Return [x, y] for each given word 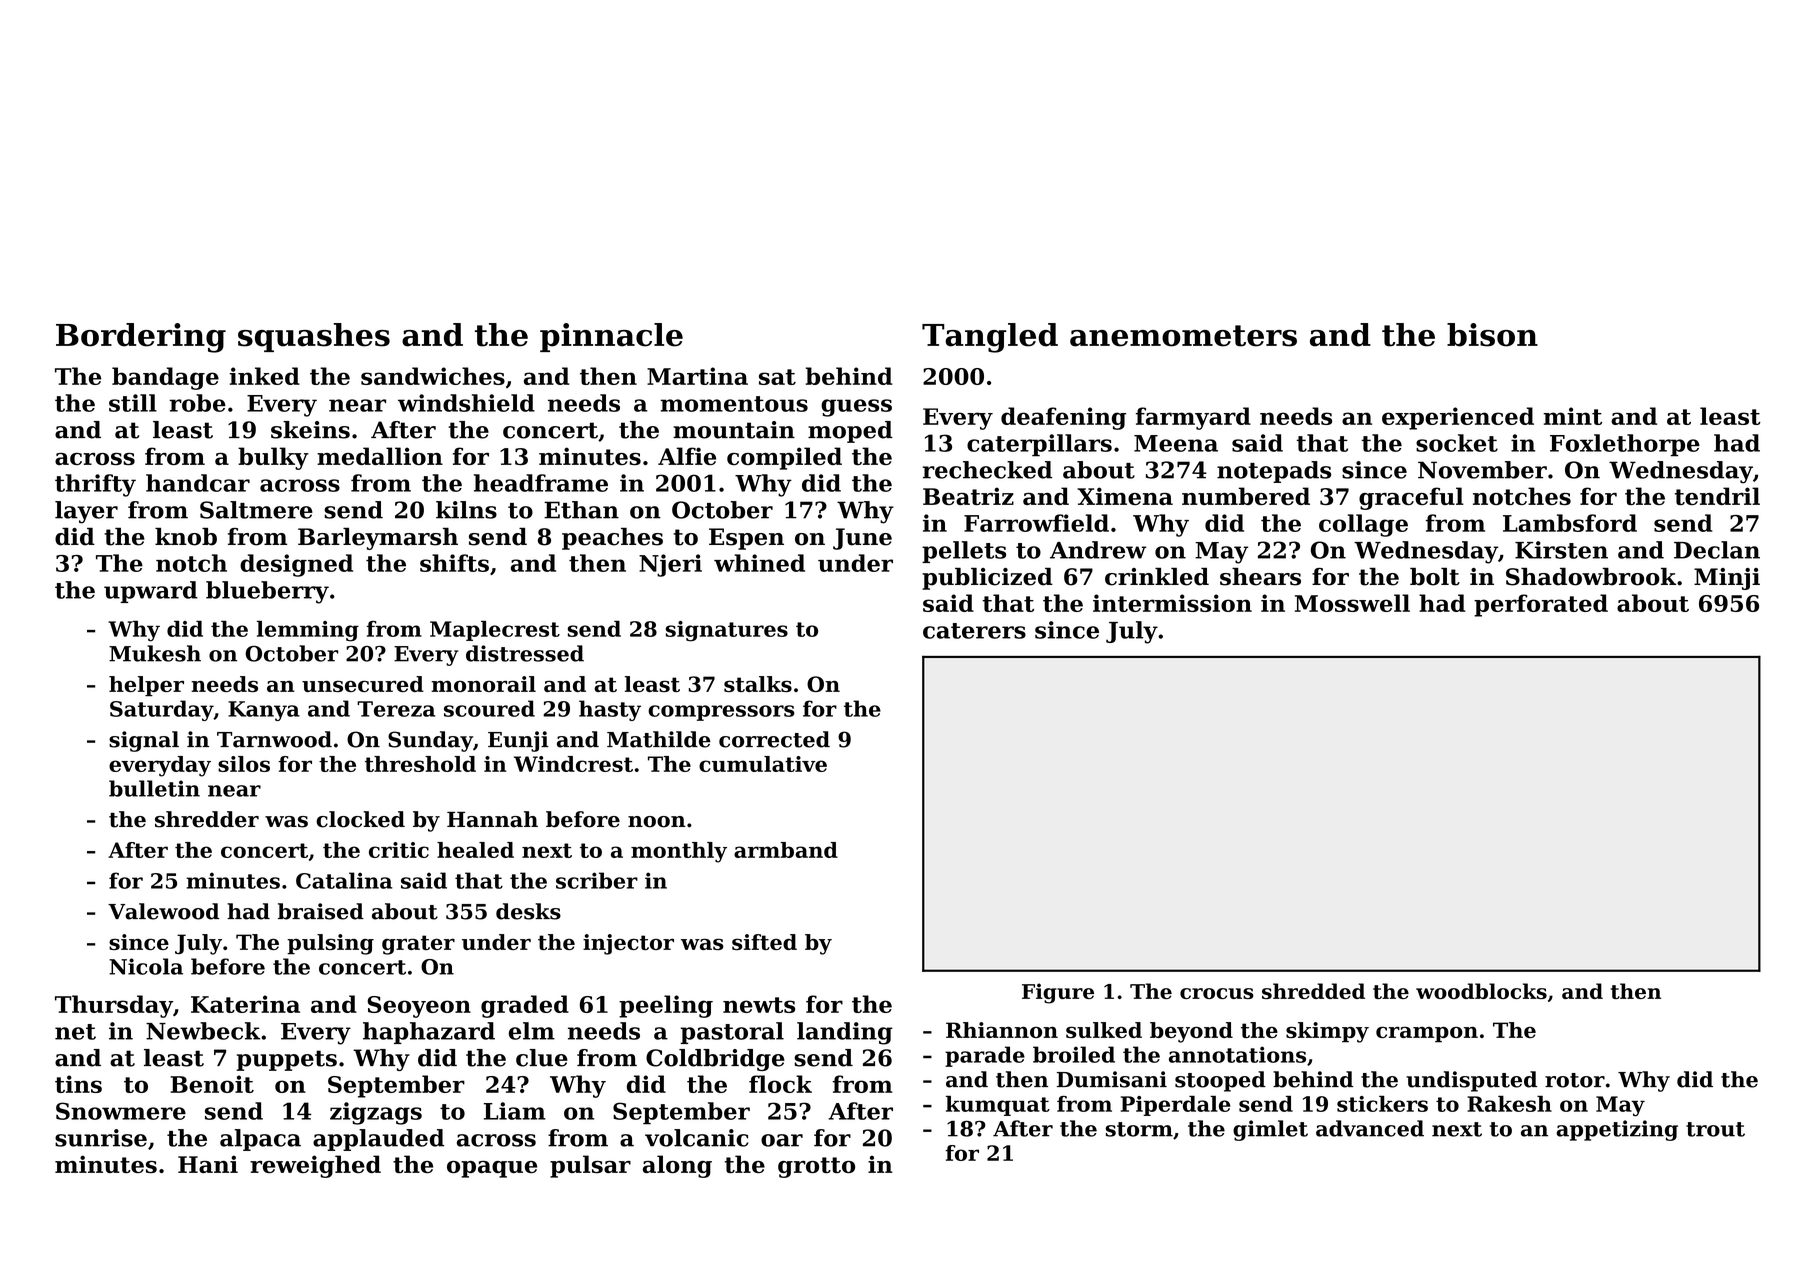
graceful [1411, 498]
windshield [466, 403]
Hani [208, 1164]
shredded [1313, 991]
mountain [734, 430]
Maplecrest [495, 631]
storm [1139, 1129]
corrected [774, 739]
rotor [1575, 1080]
